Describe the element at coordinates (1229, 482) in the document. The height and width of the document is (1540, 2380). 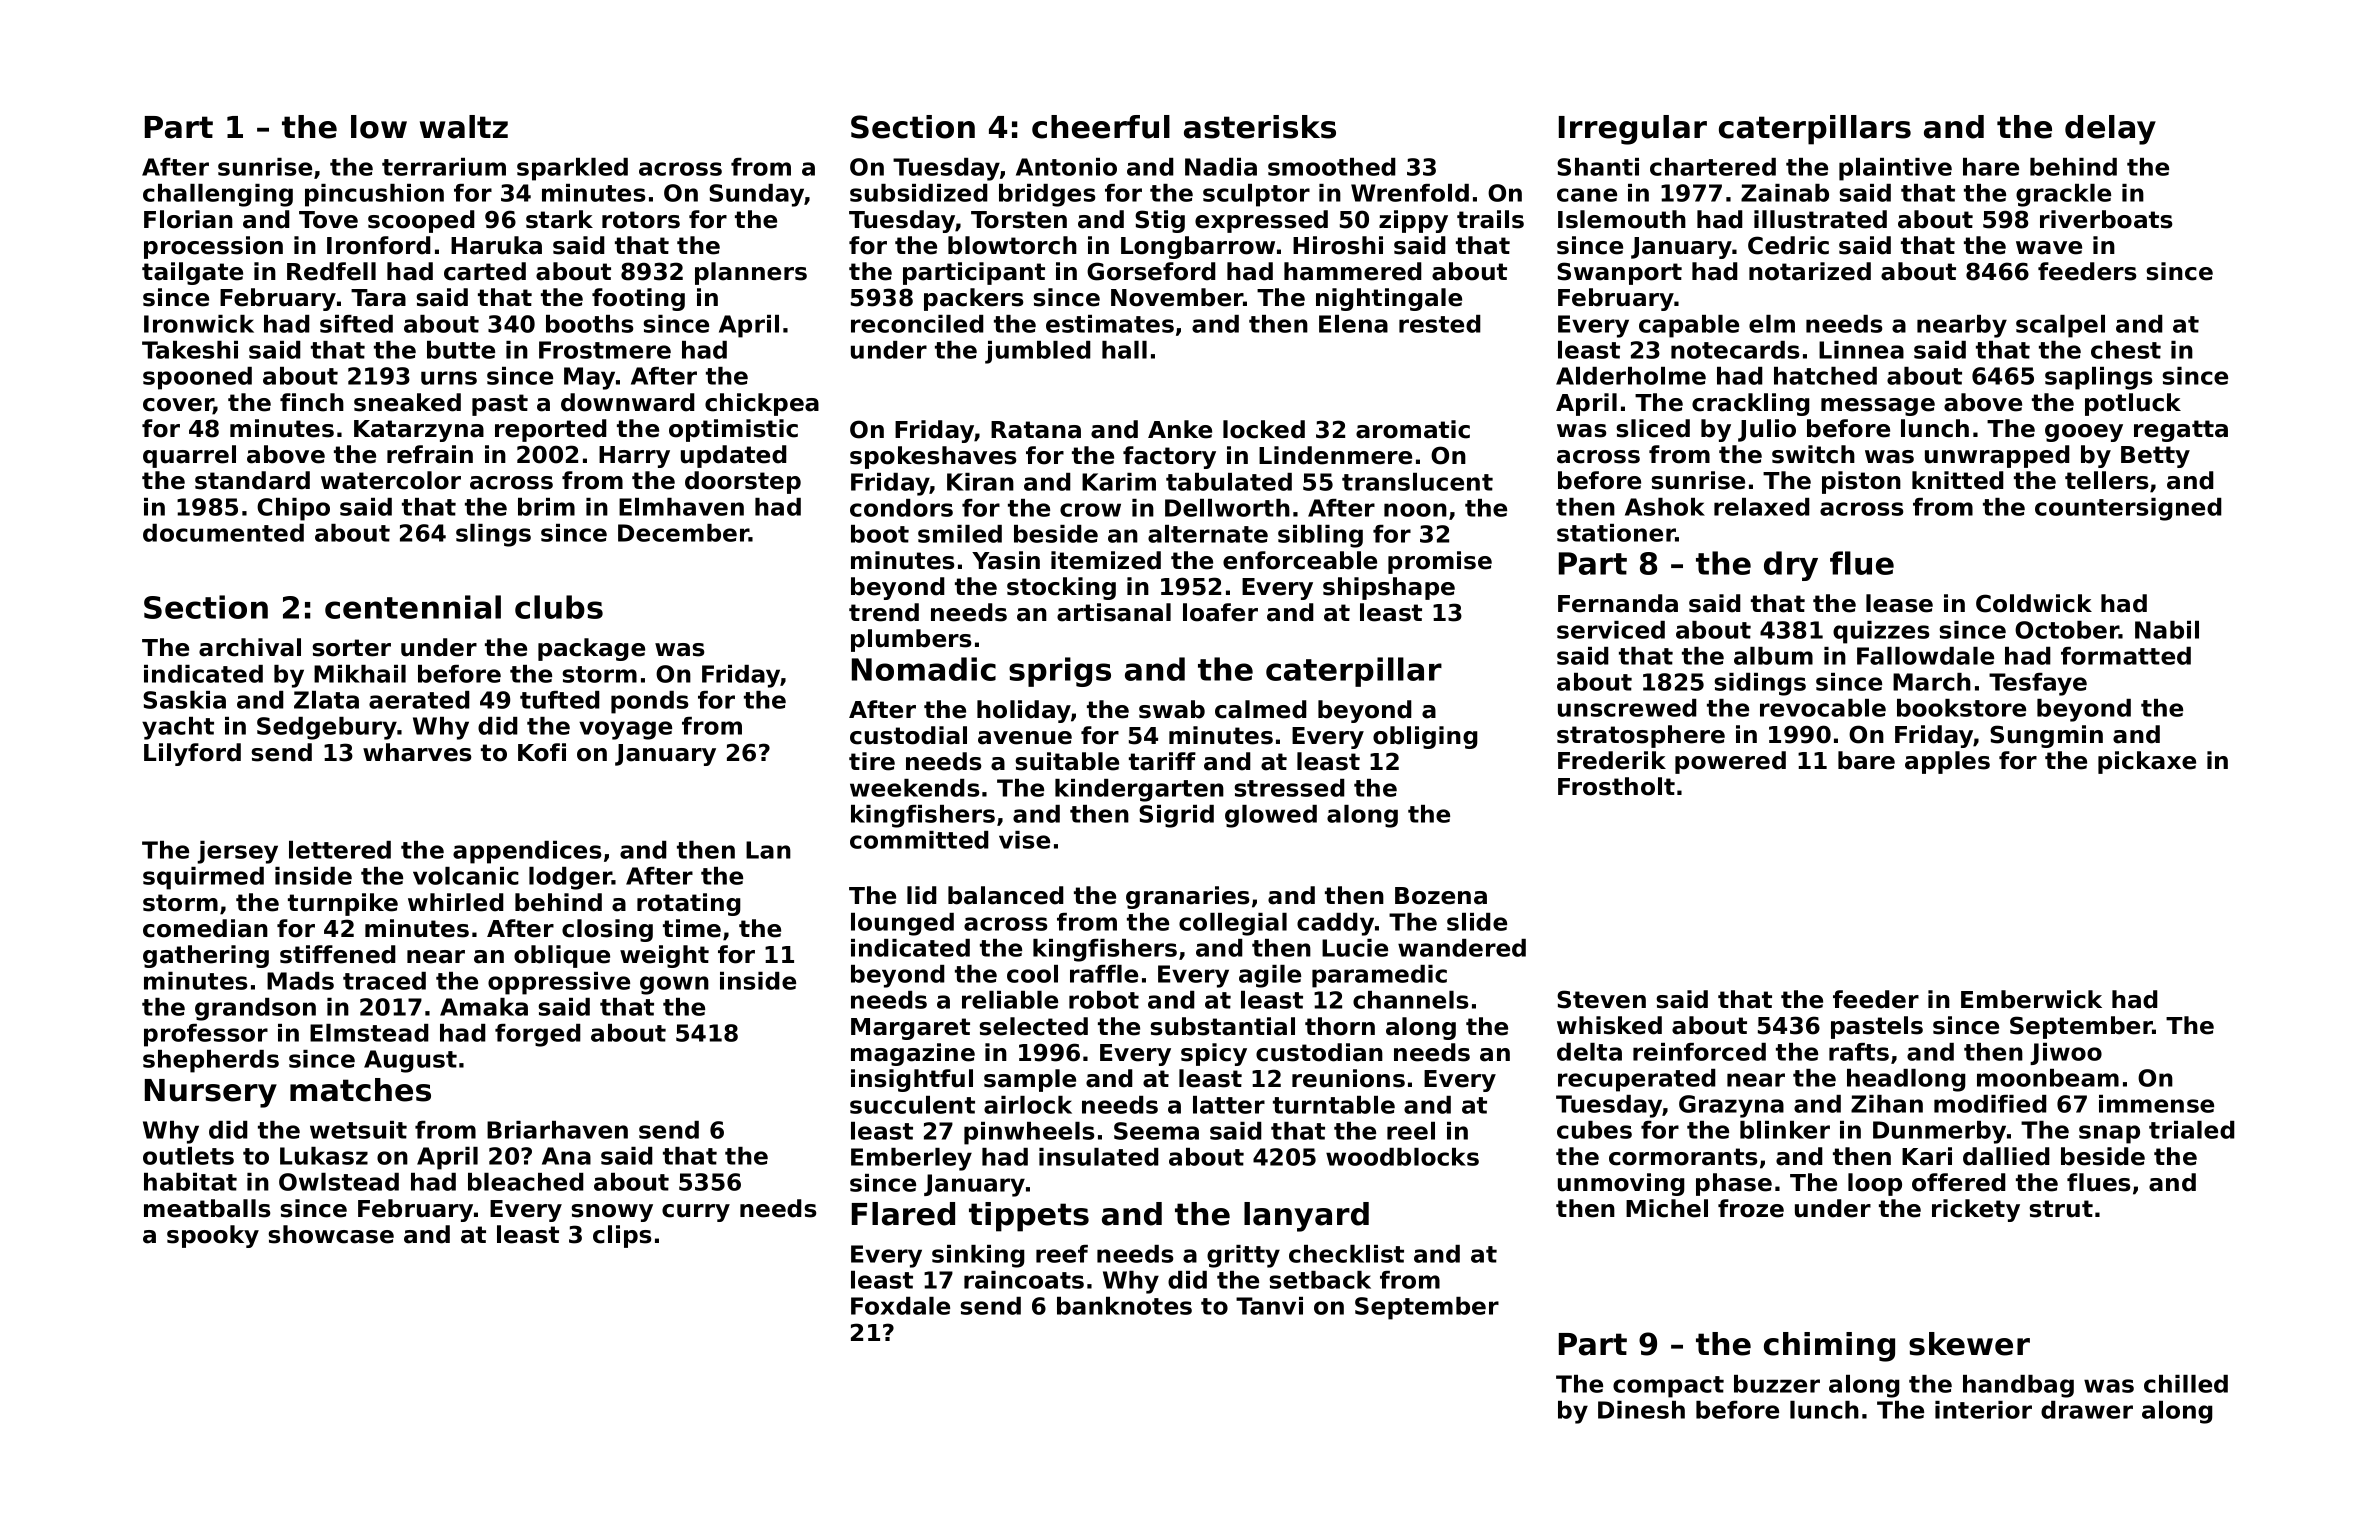
I see `tabulated` at that location.
